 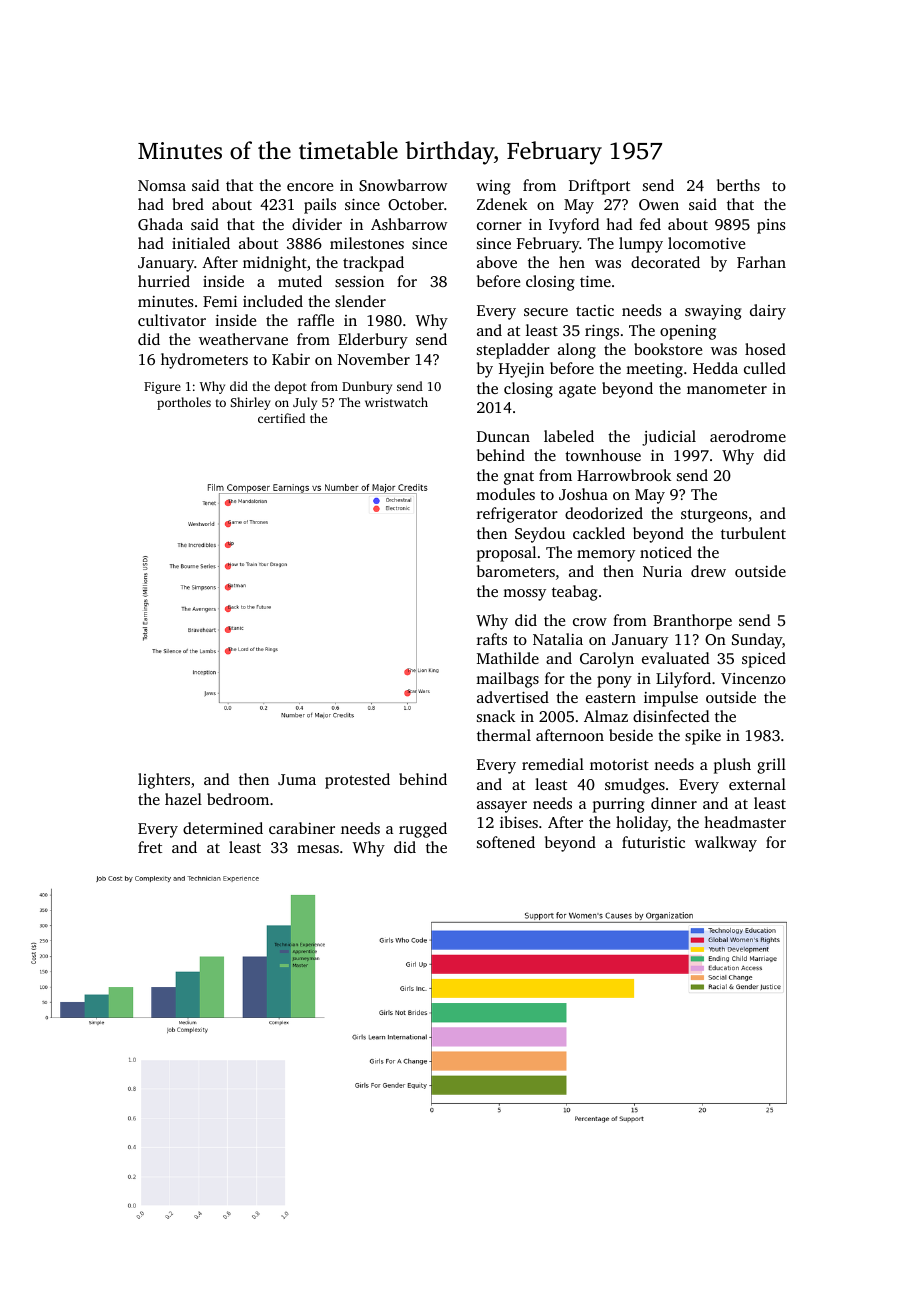 What do you see at coordinates (517, 515) in the screenshot?
I see `refrigerator` at bounding box center [517, 515].
